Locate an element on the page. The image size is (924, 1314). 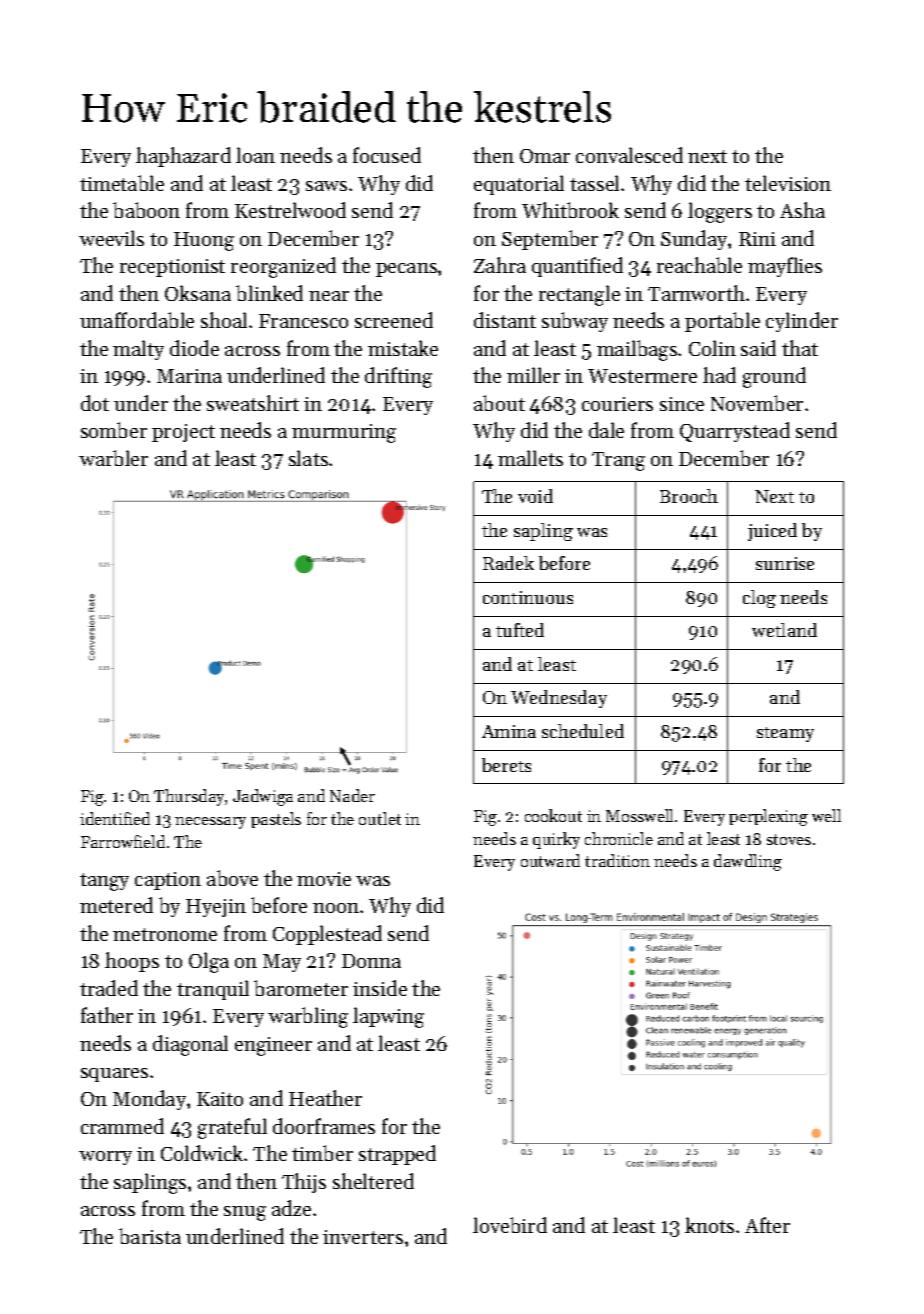
barista is located at coordinates (150, 1236).
